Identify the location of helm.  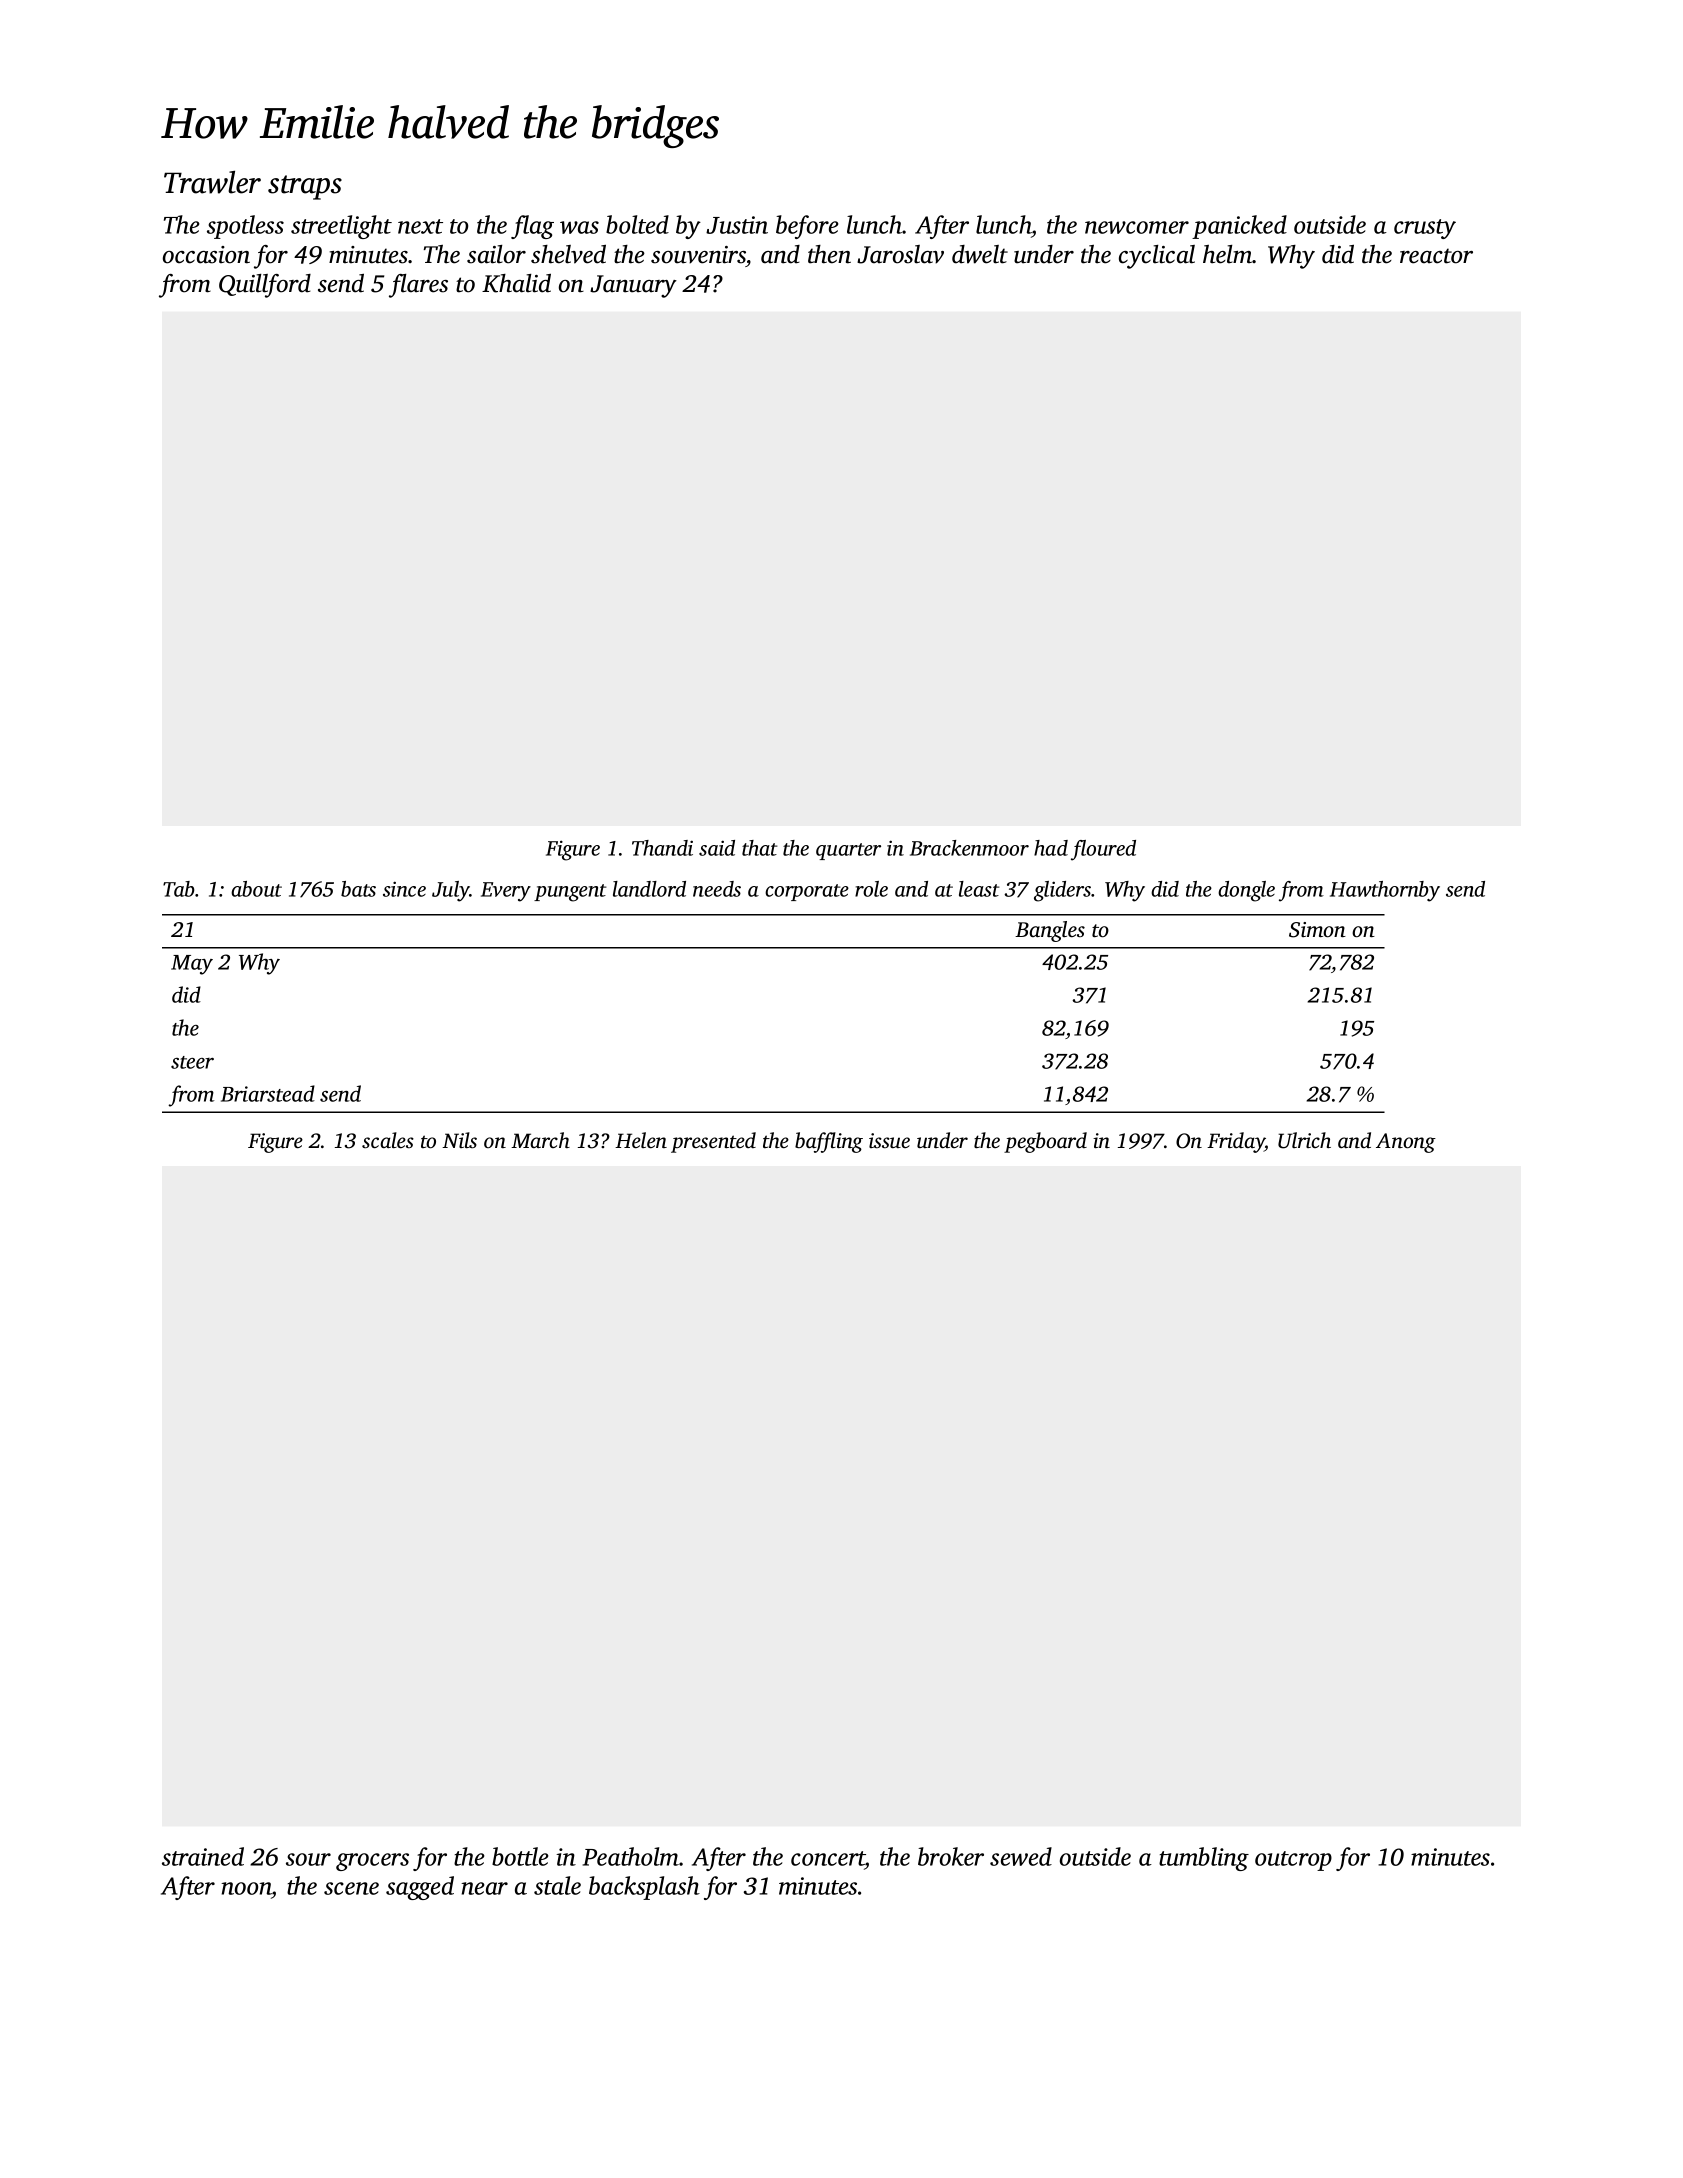
(1227, 254).
